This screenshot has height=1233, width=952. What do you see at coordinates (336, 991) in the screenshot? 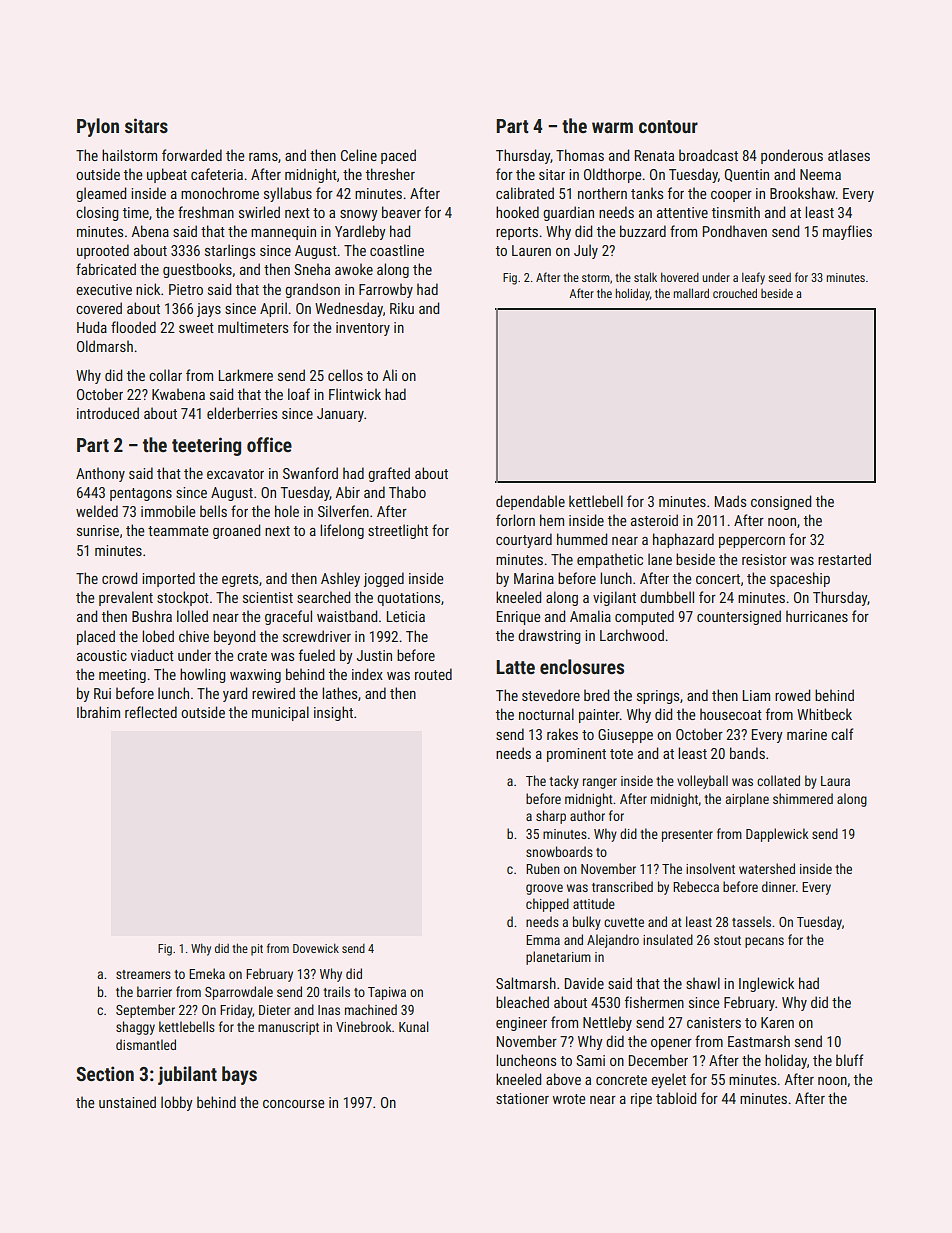
I see `trails` at bounding box center [336, 991].
